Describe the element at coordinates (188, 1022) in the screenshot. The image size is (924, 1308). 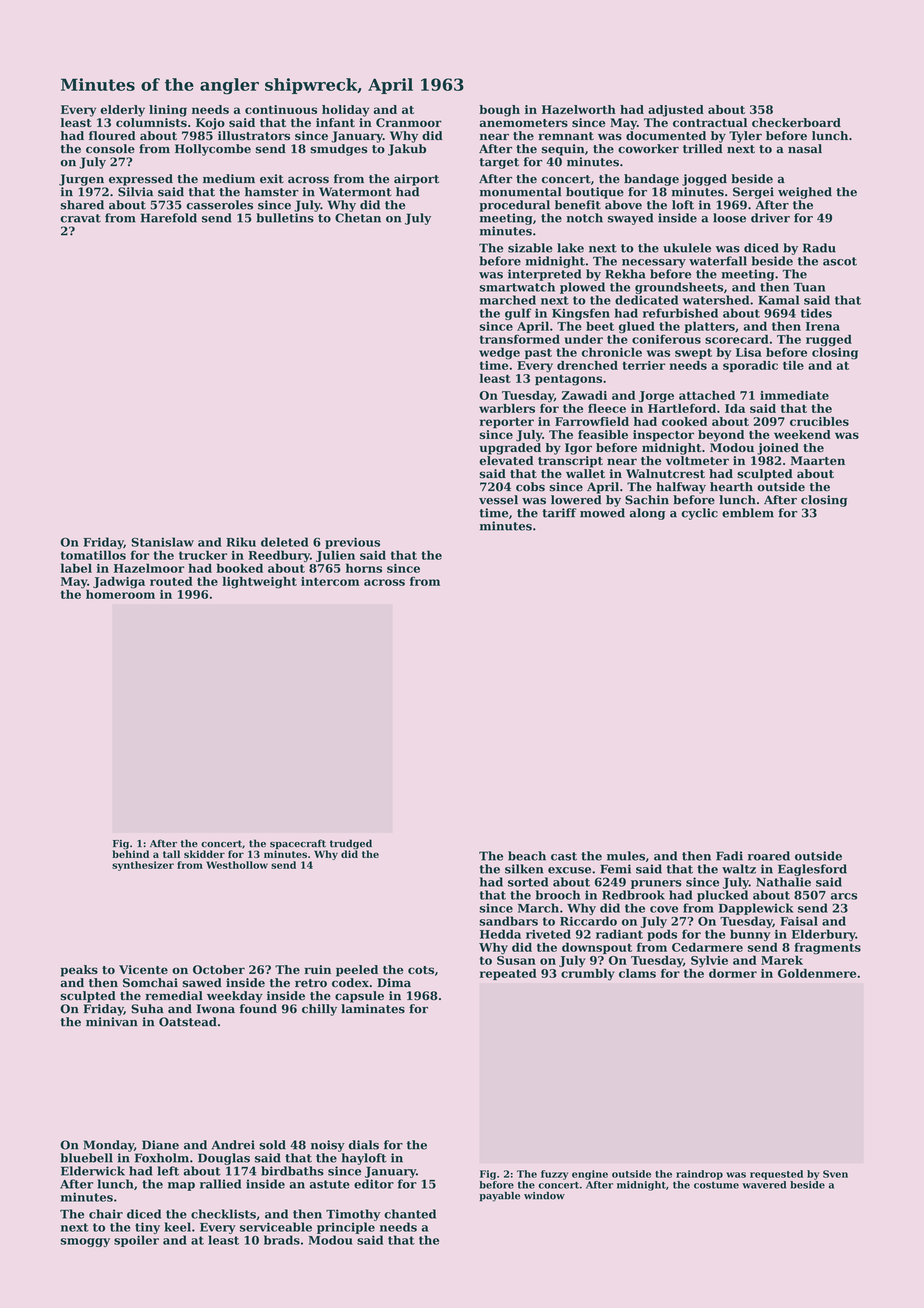
I see `Oatstead` at that location.
